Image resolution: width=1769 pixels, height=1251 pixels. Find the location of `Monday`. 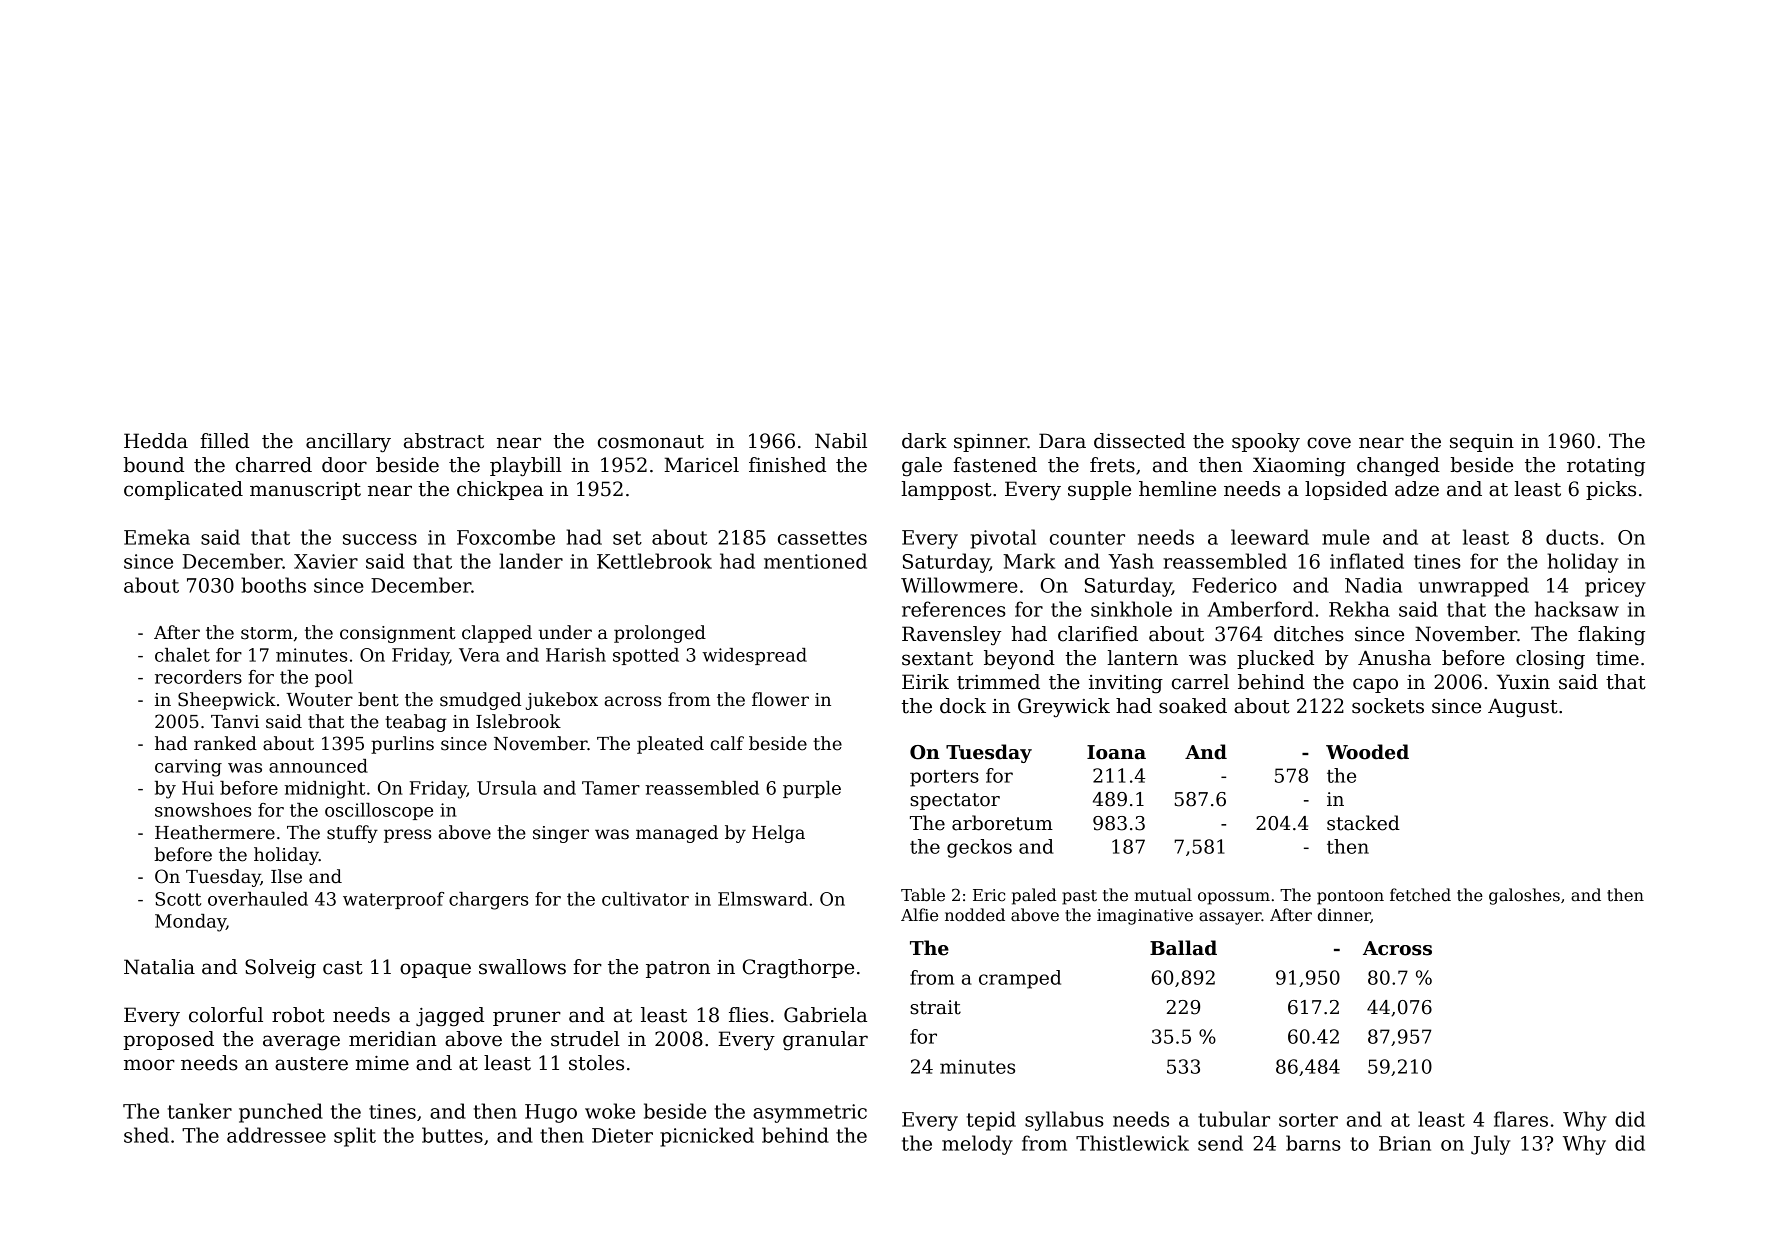

Monday is located at coordinates (190, 923).
